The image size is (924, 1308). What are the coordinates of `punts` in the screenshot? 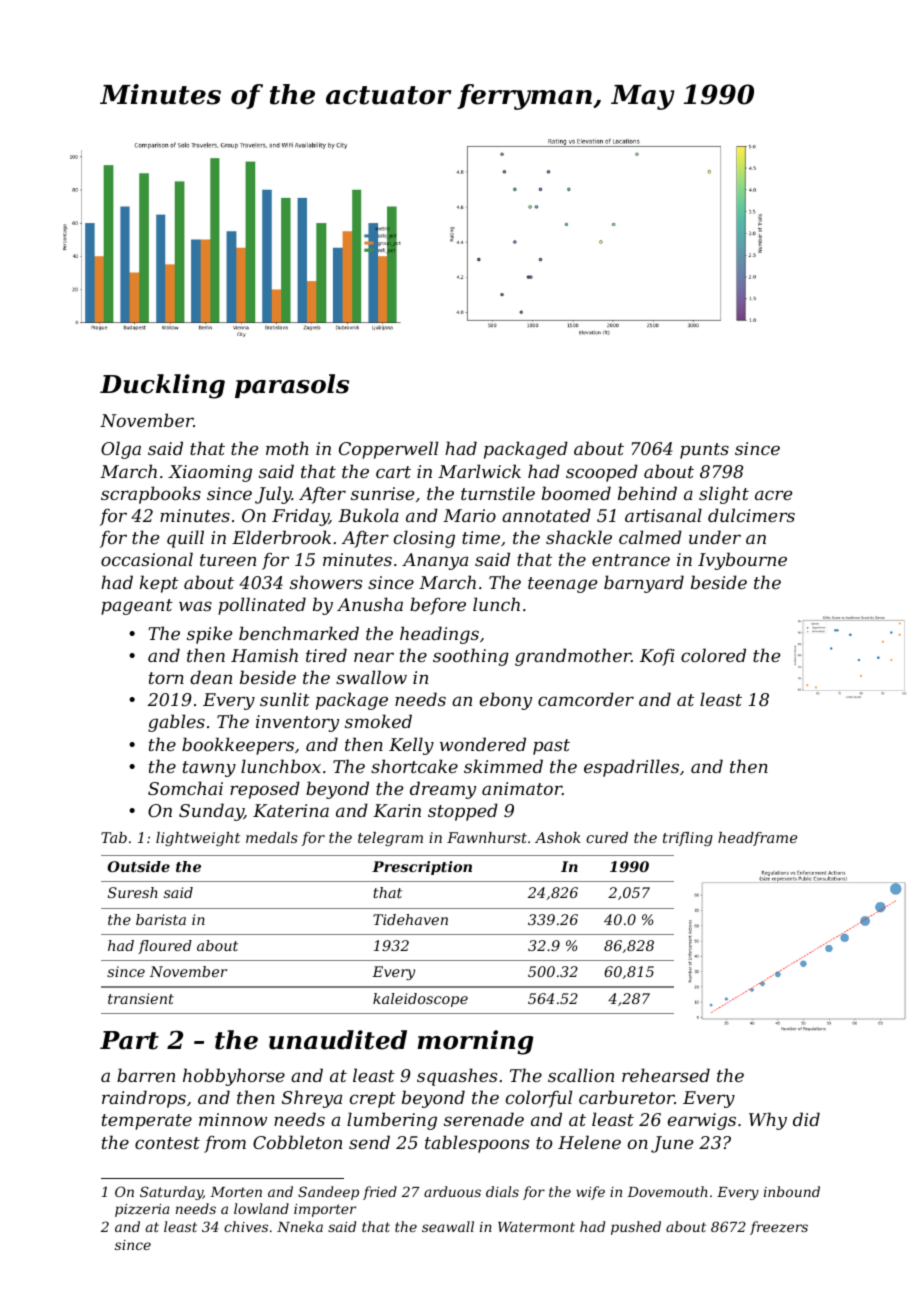 It's located at (704, 451).
